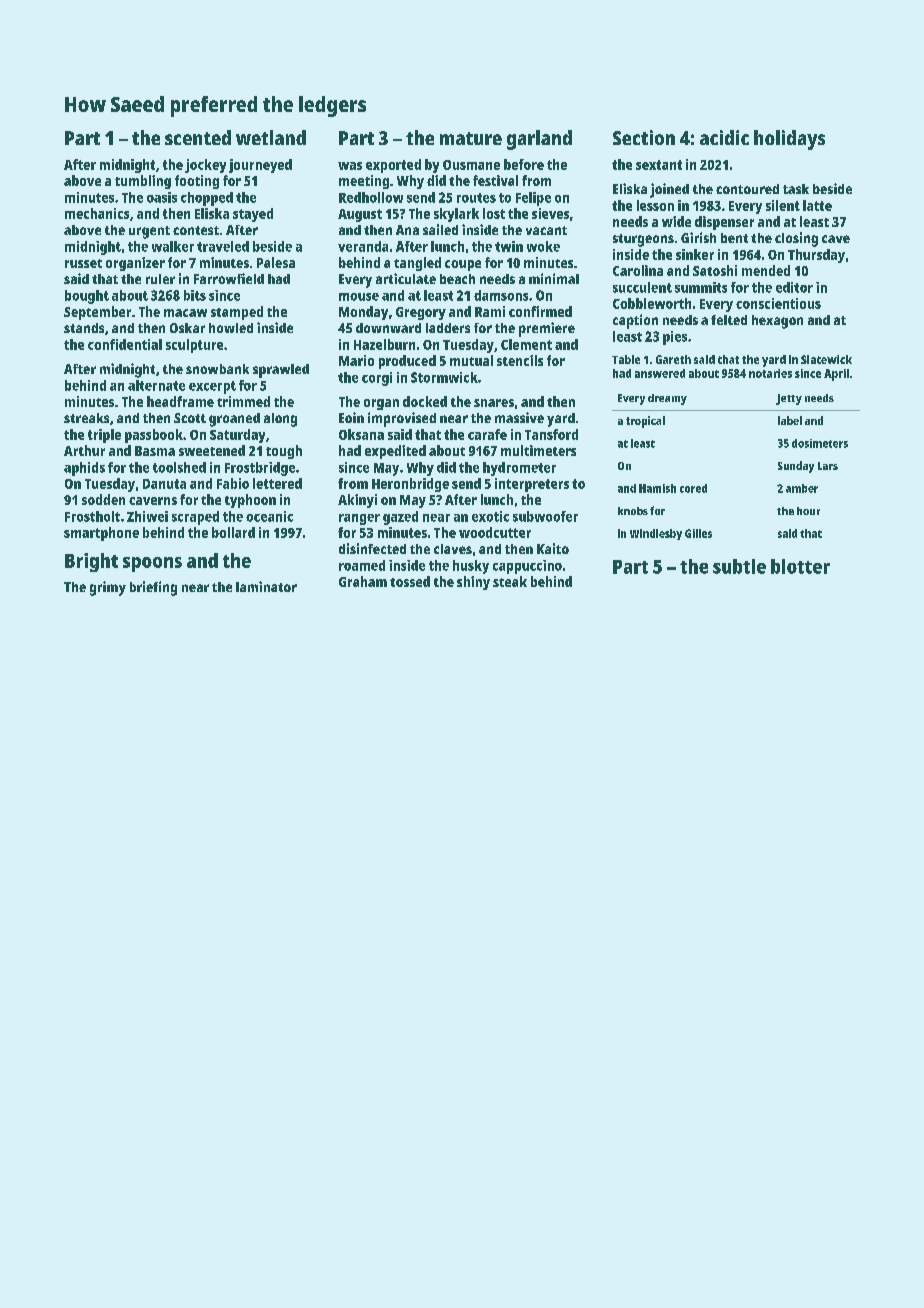  Describe the element at coordinates (143, 182) in the image. I see `tumbling` at that location.
